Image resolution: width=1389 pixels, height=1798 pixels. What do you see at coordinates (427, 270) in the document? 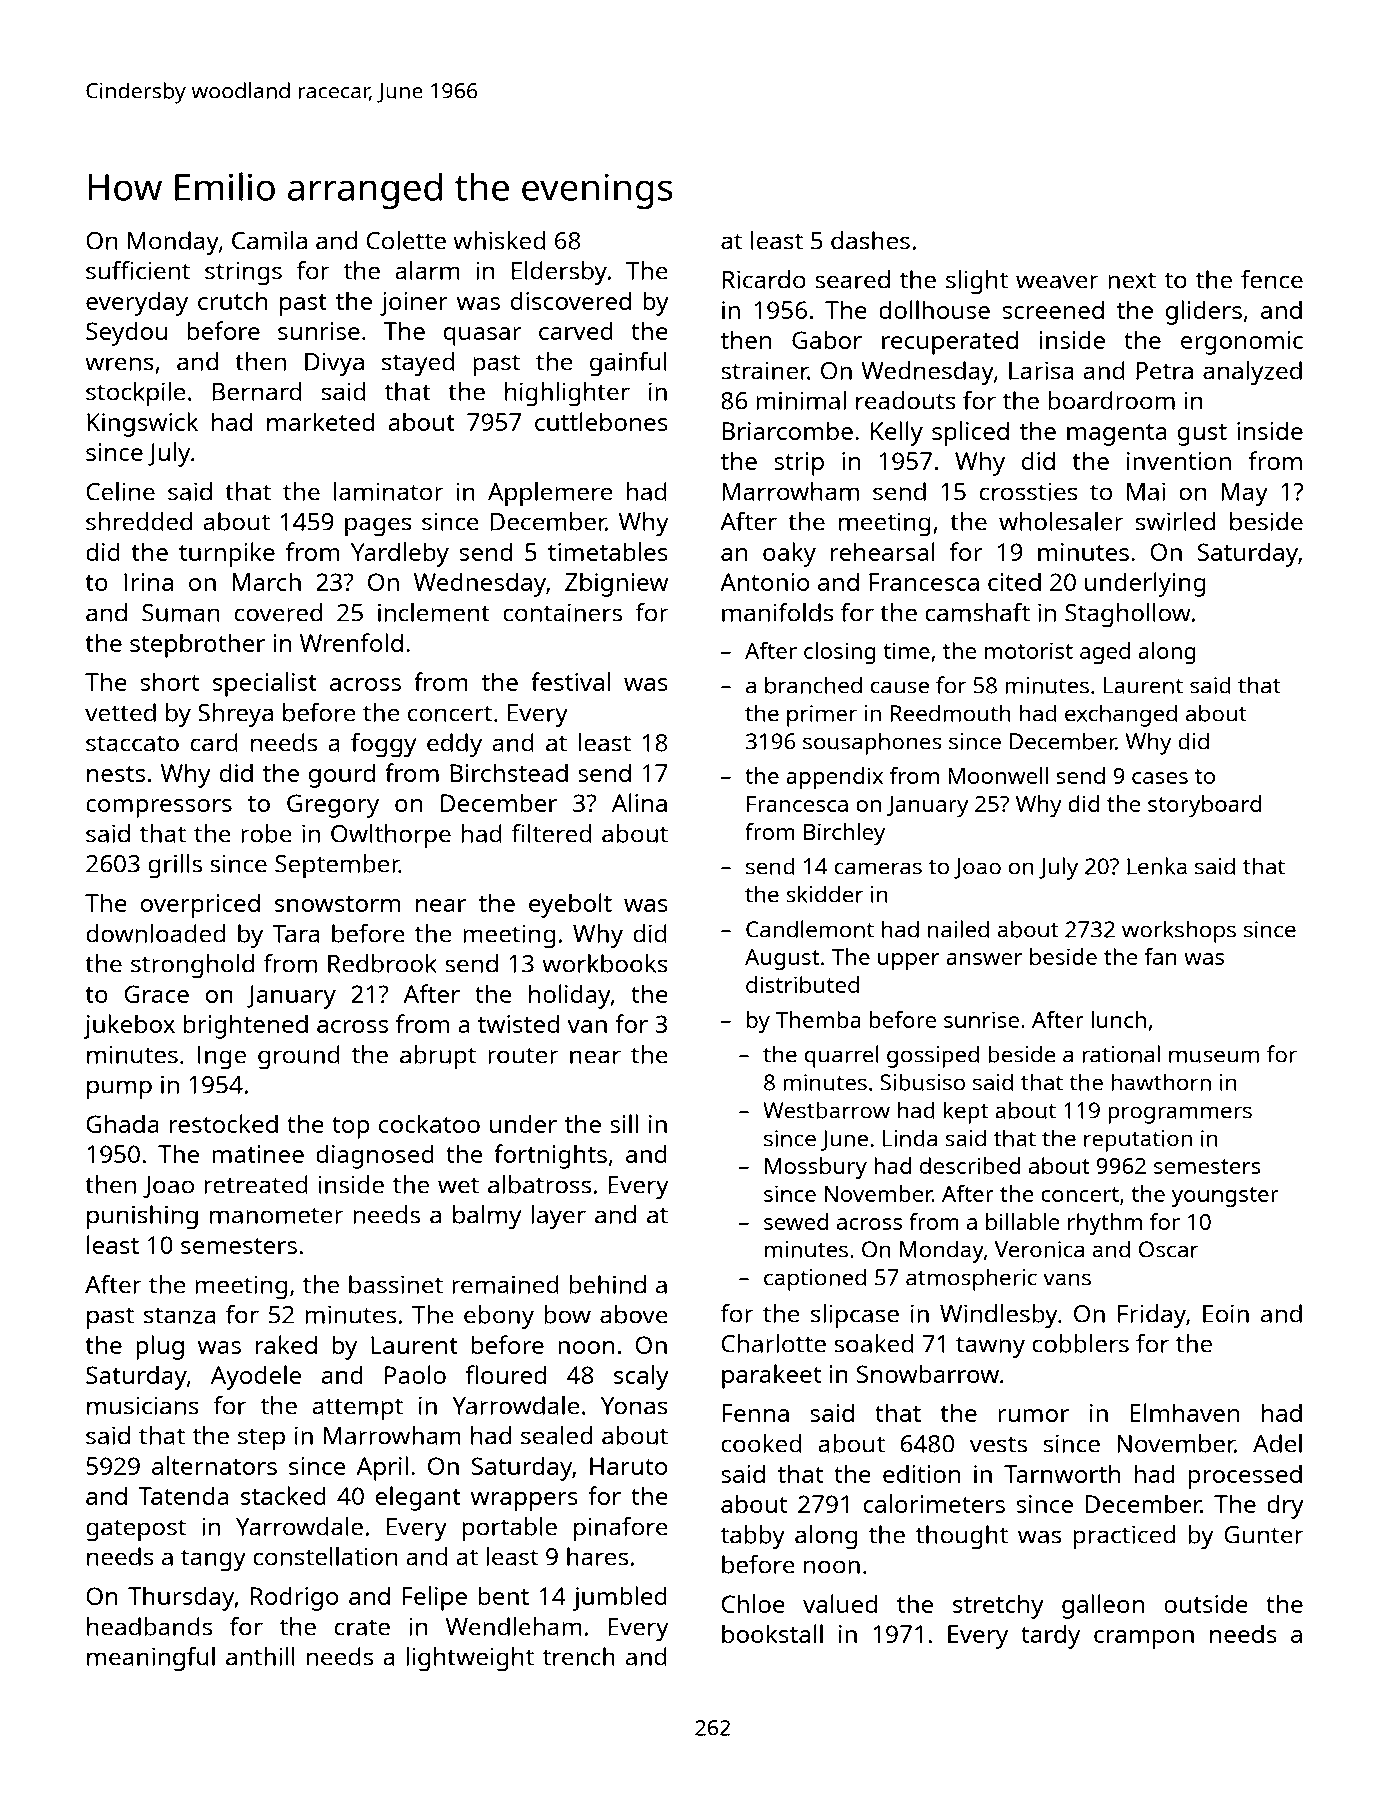
I see `alarm` at bounding box center [427, 270].
